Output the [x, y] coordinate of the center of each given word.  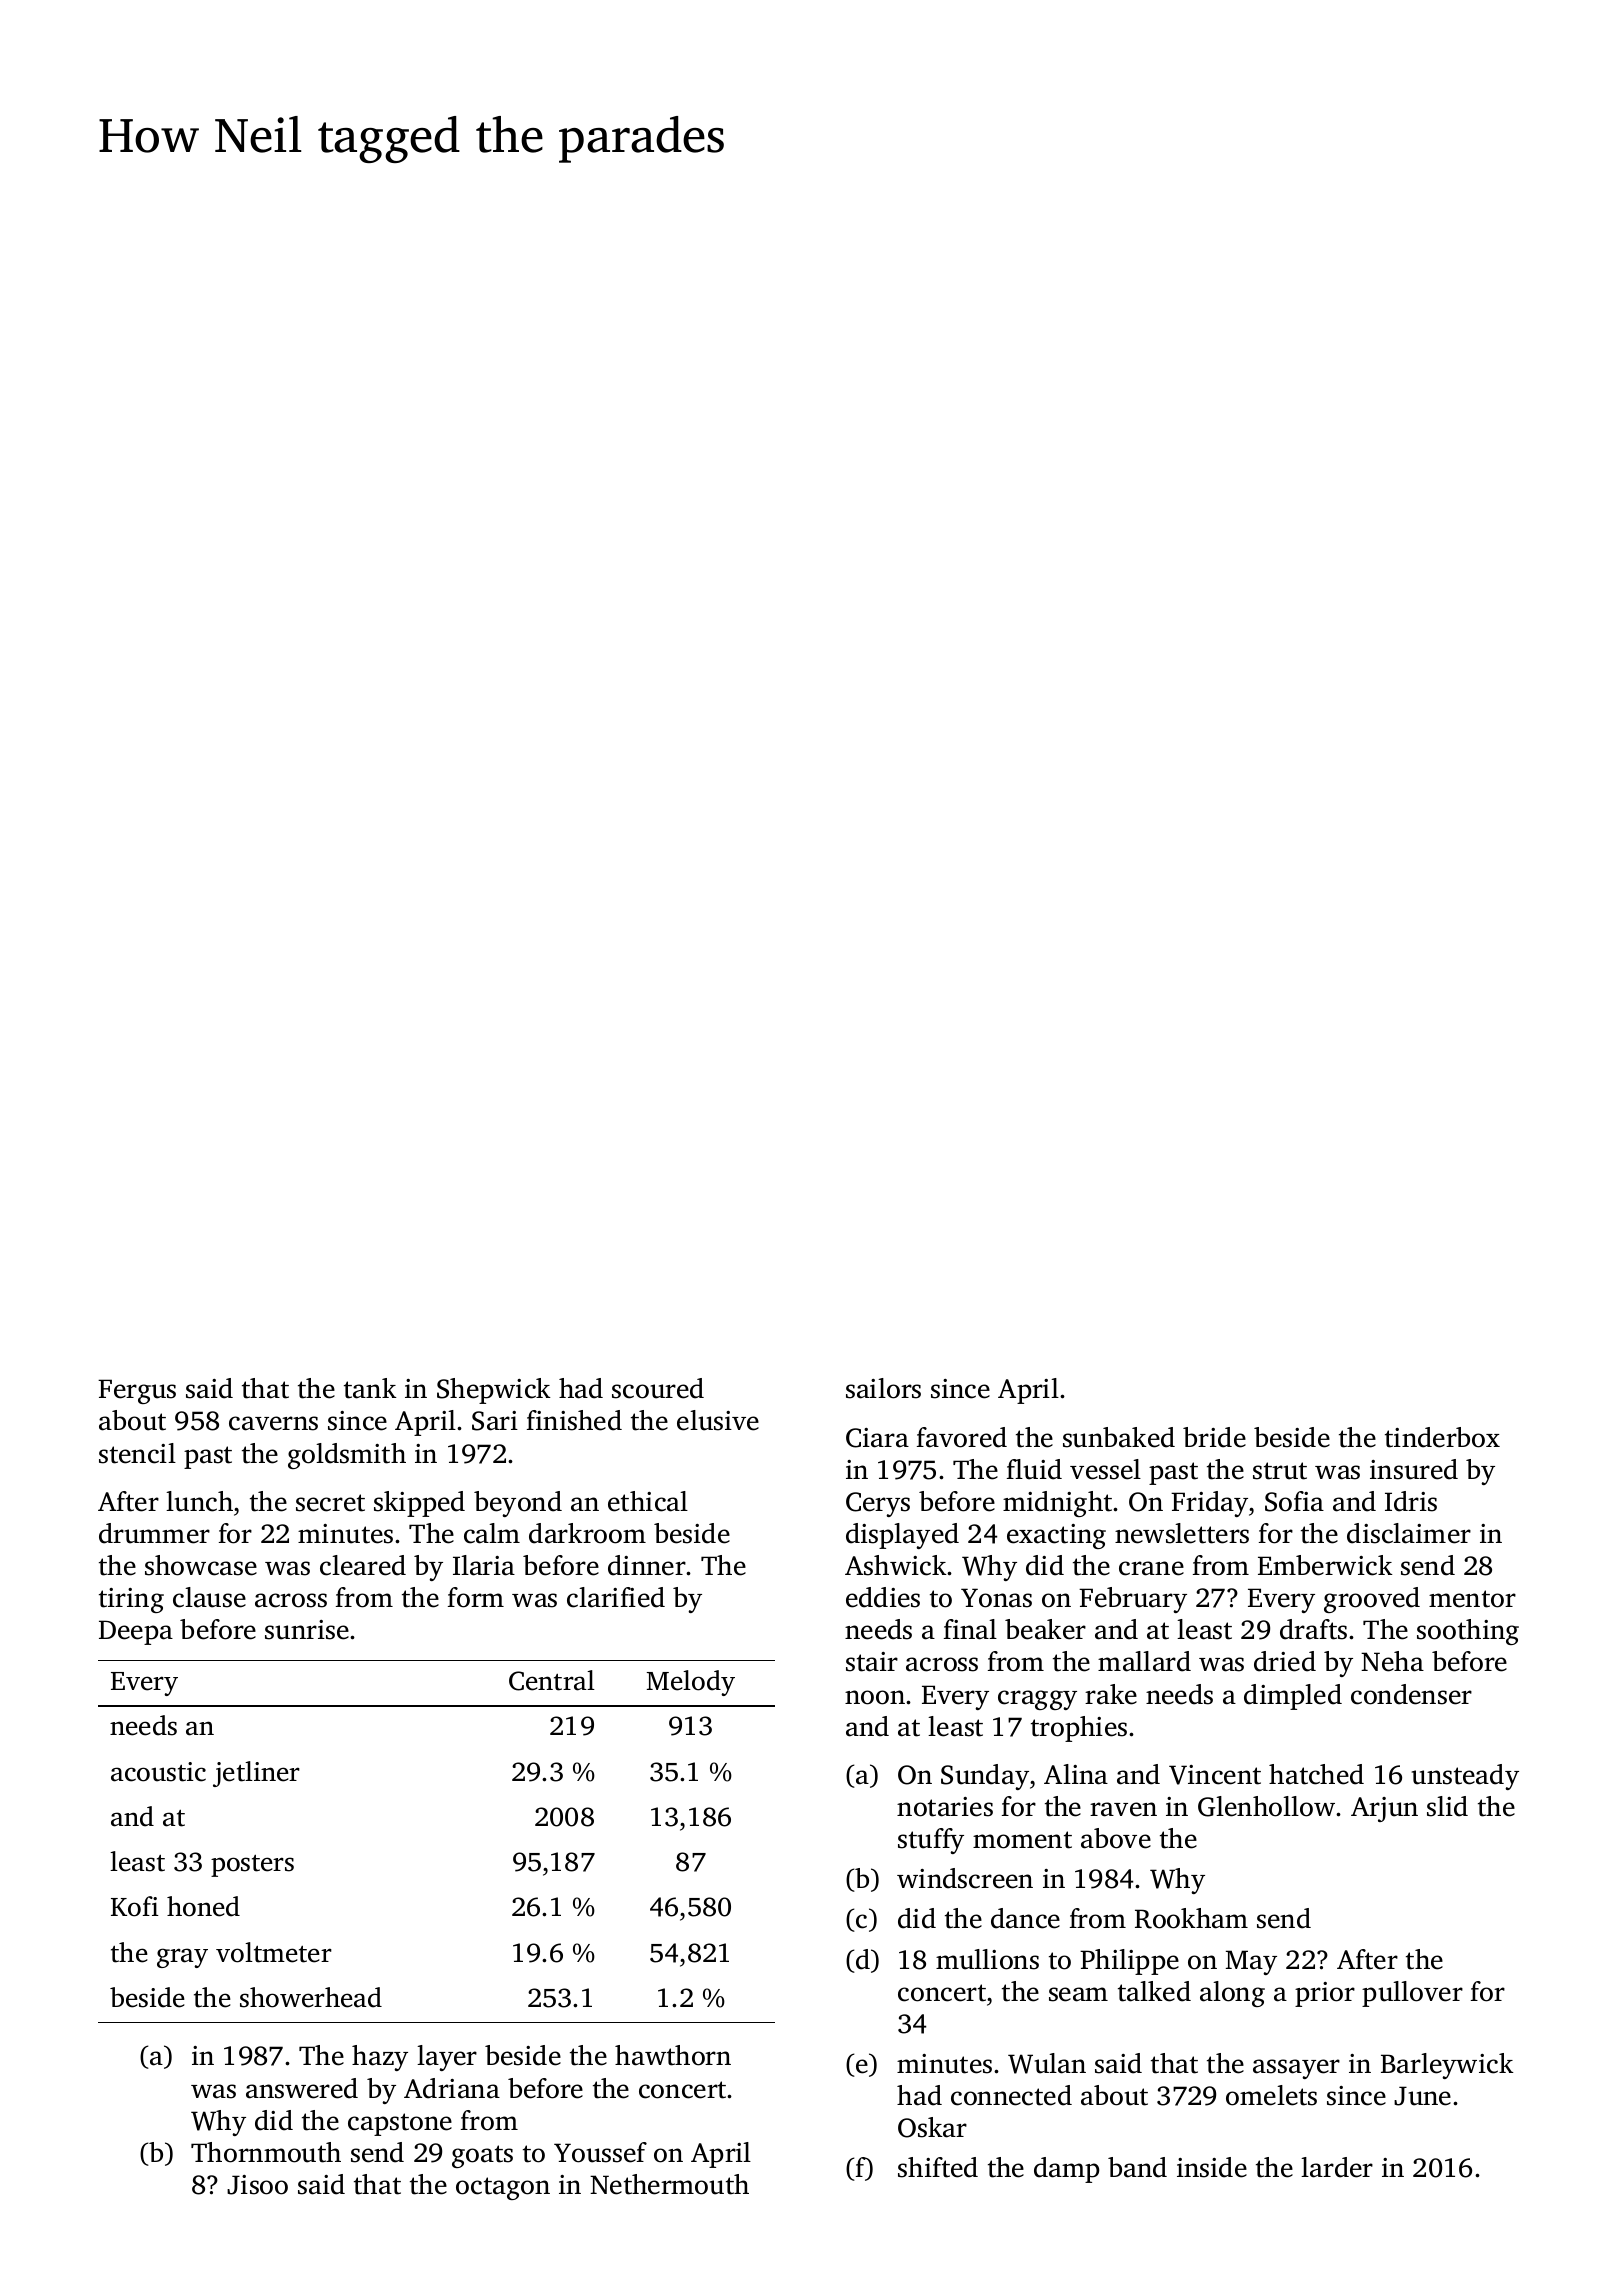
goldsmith [347, 1456]
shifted [938, 2167]
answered [302, 2088]
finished [574, 1420]
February [1133, 1600]
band [1137, 2167]
